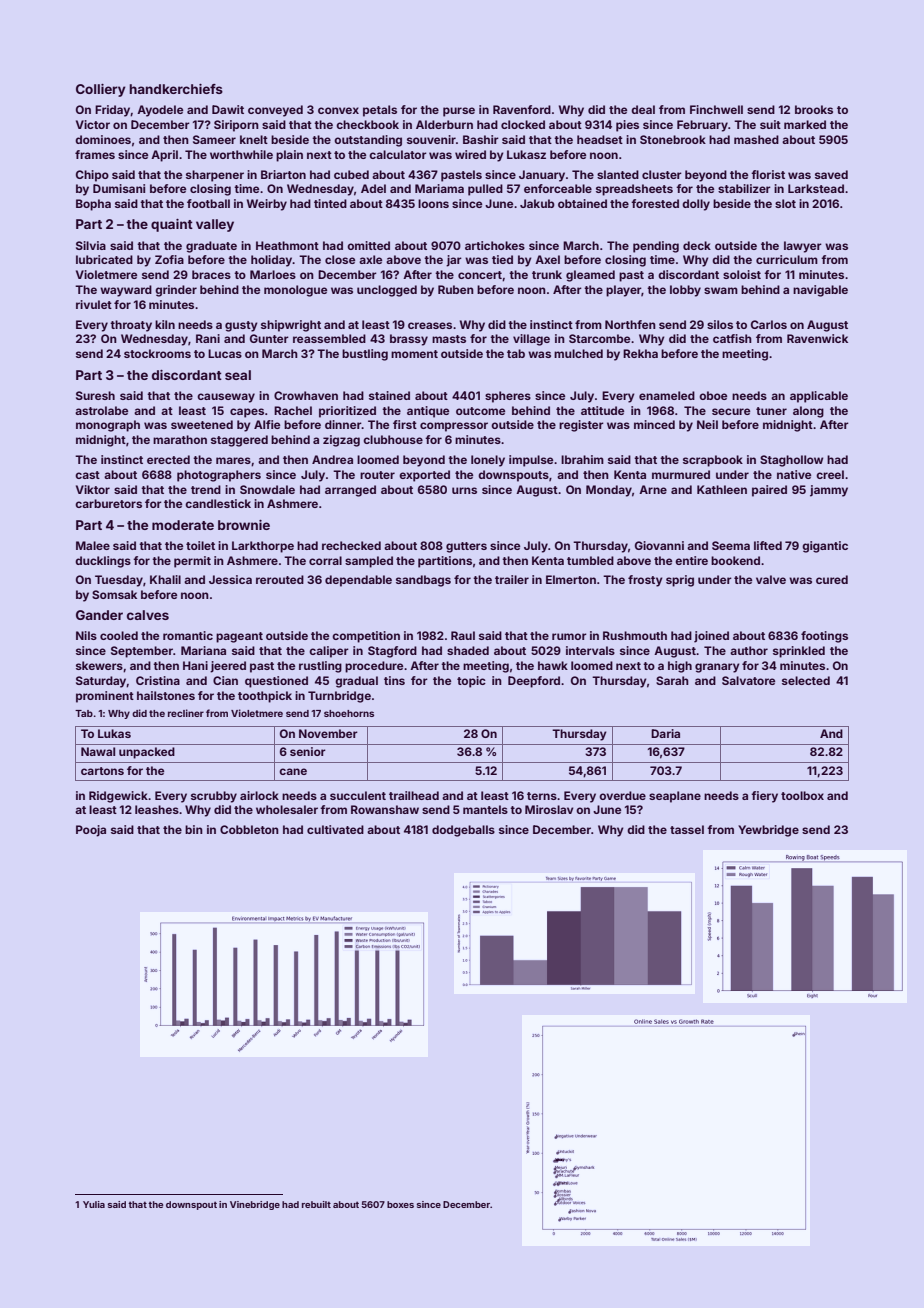 The image size is (924, 1308). Describe the element at coordinates (338, 110) in the page. I see `convex` at that location.
